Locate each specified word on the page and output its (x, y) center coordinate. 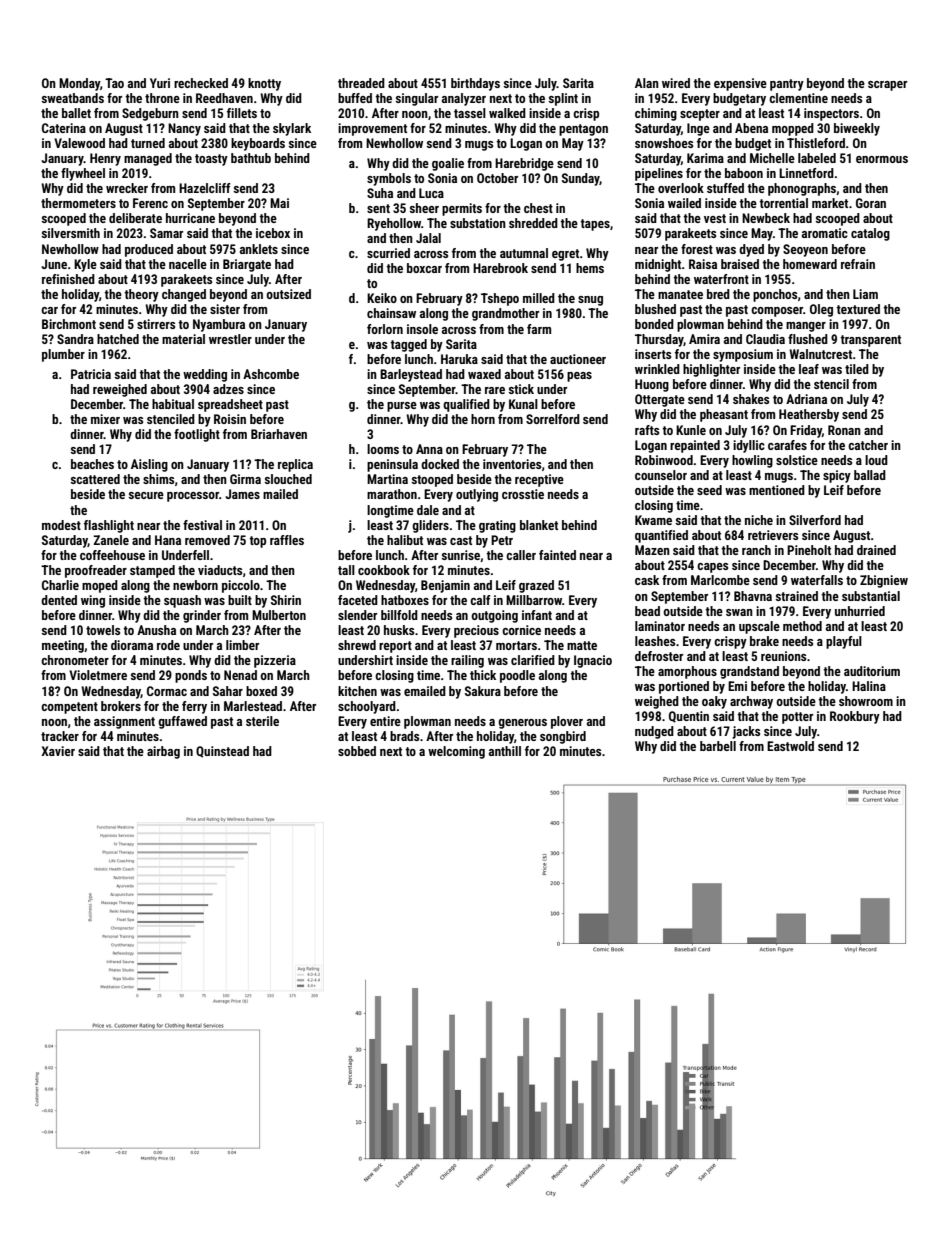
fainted (557, 555)
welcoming (456, 752)
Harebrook (500, 268)
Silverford (815, 520)
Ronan (844, 430)
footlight (197, 435)
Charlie (60, 585)
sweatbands (73, 98)
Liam (865, 294)
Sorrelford (553, 419)
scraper (887, 86)
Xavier (58, 751)
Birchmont (69, 324)
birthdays (475, 84)
